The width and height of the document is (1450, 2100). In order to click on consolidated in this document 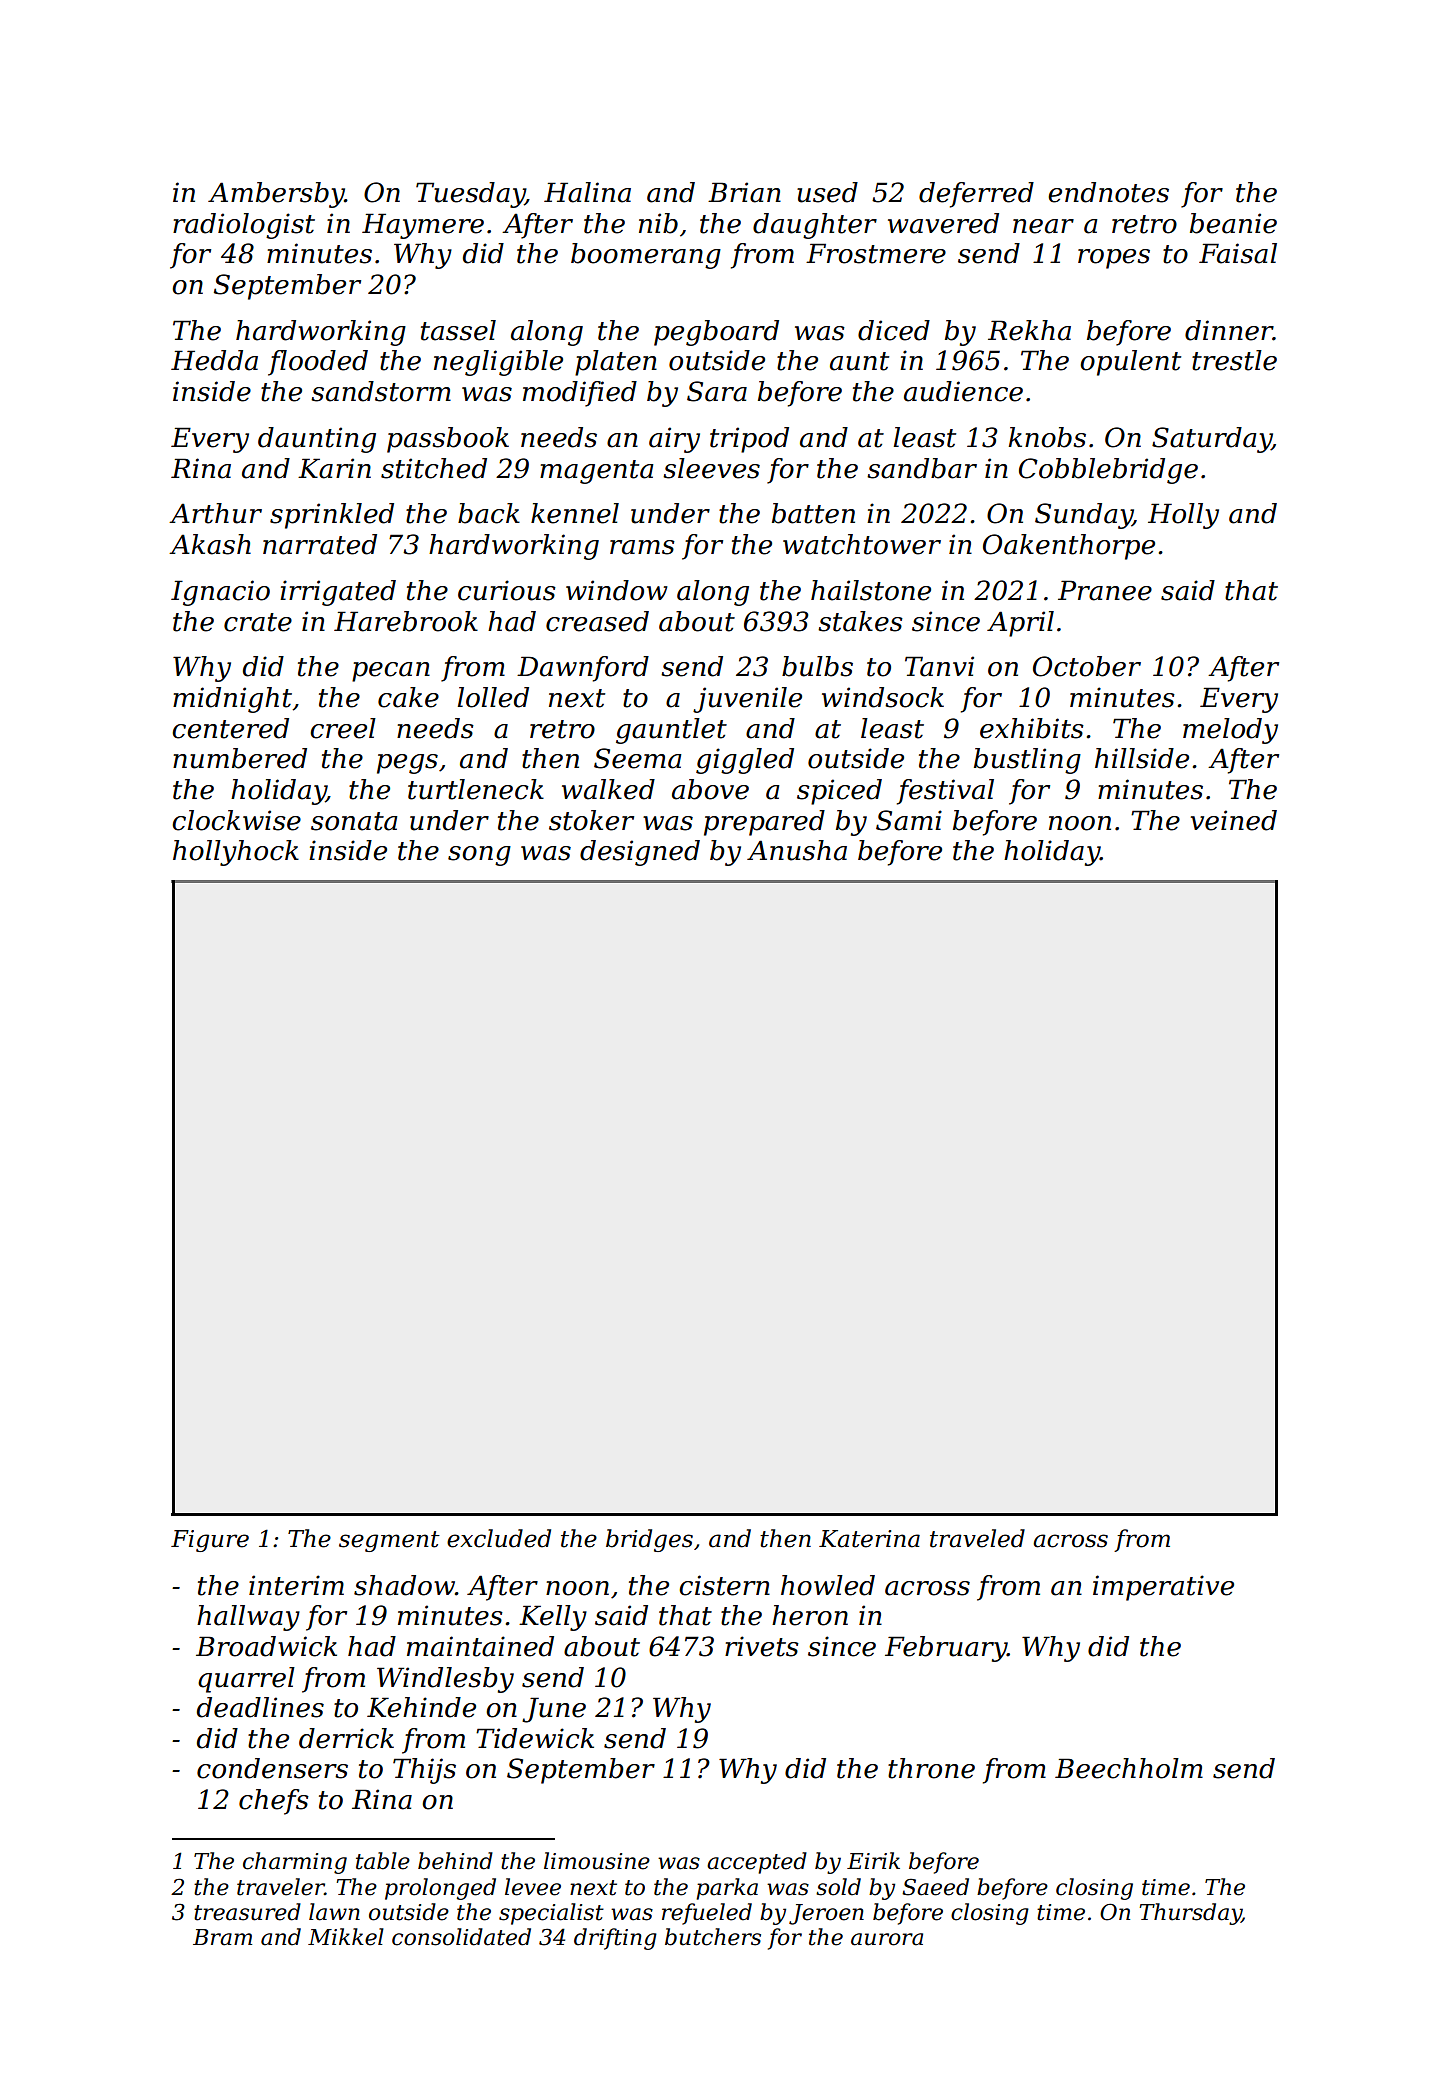, I will do `click(461, 1937)`.
